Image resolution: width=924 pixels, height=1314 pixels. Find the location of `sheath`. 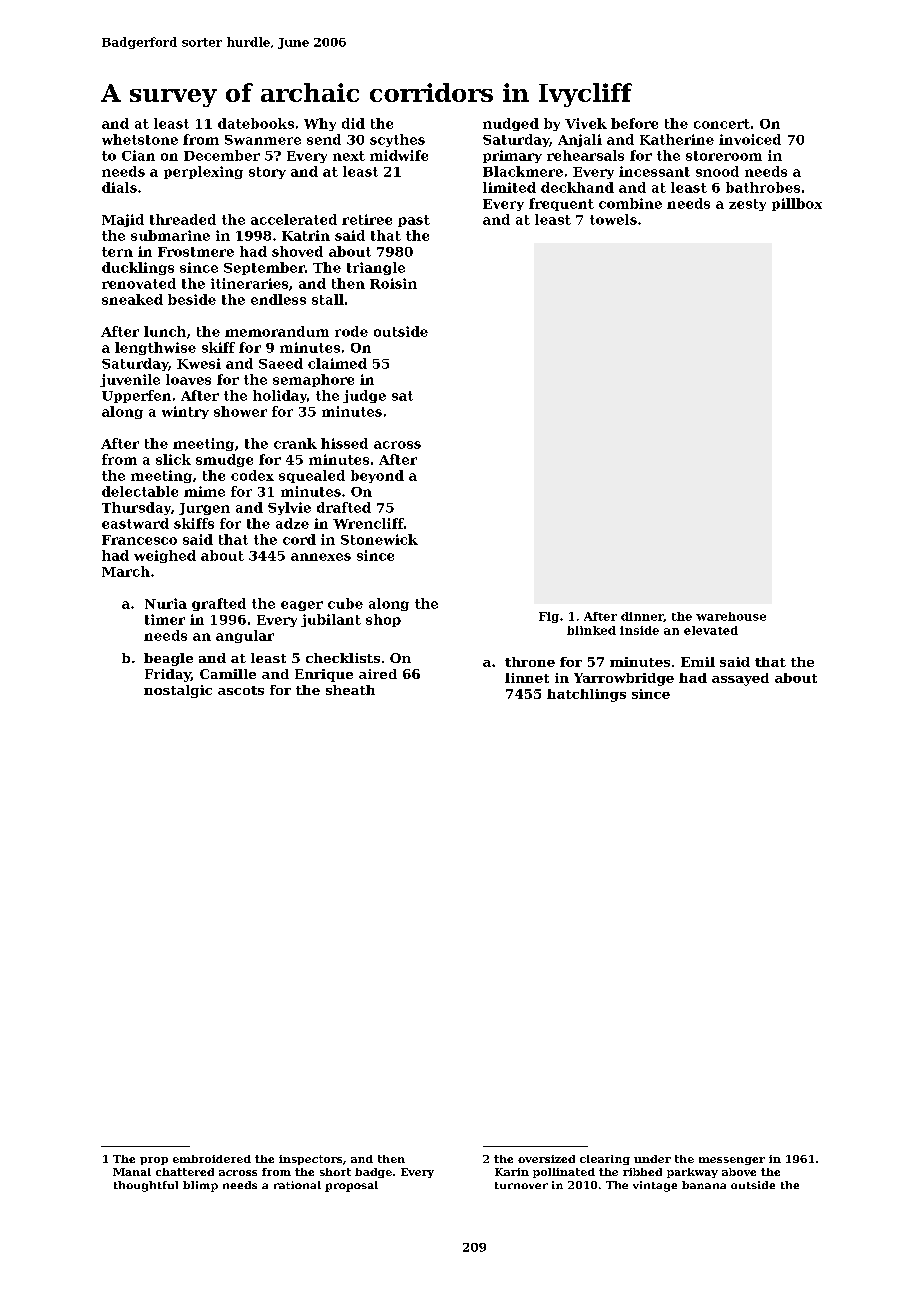

sheath is located at coordinates (350, 690).
